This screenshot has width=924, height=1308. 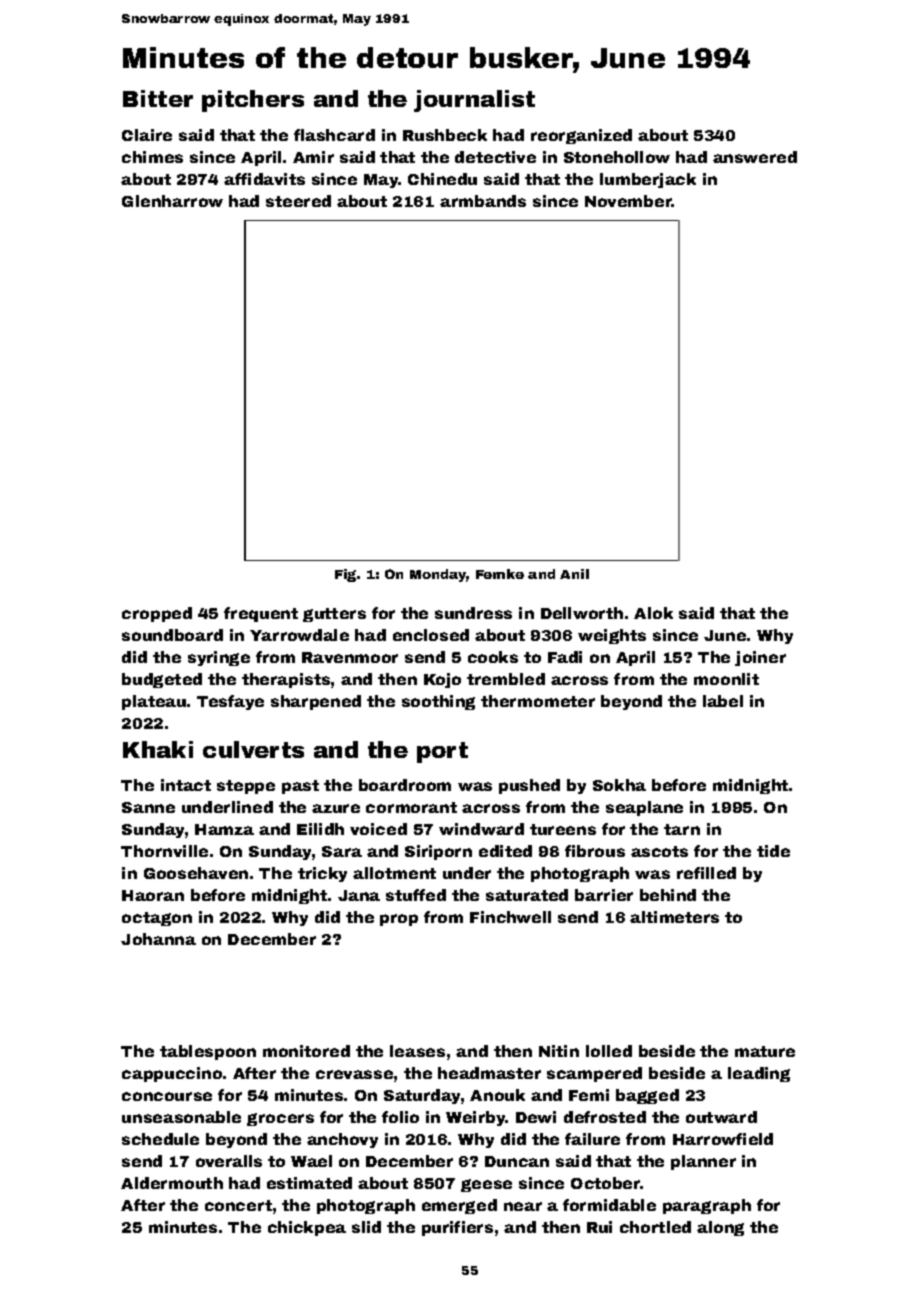 I want to click on barrier, so click(x=604, y=895).
